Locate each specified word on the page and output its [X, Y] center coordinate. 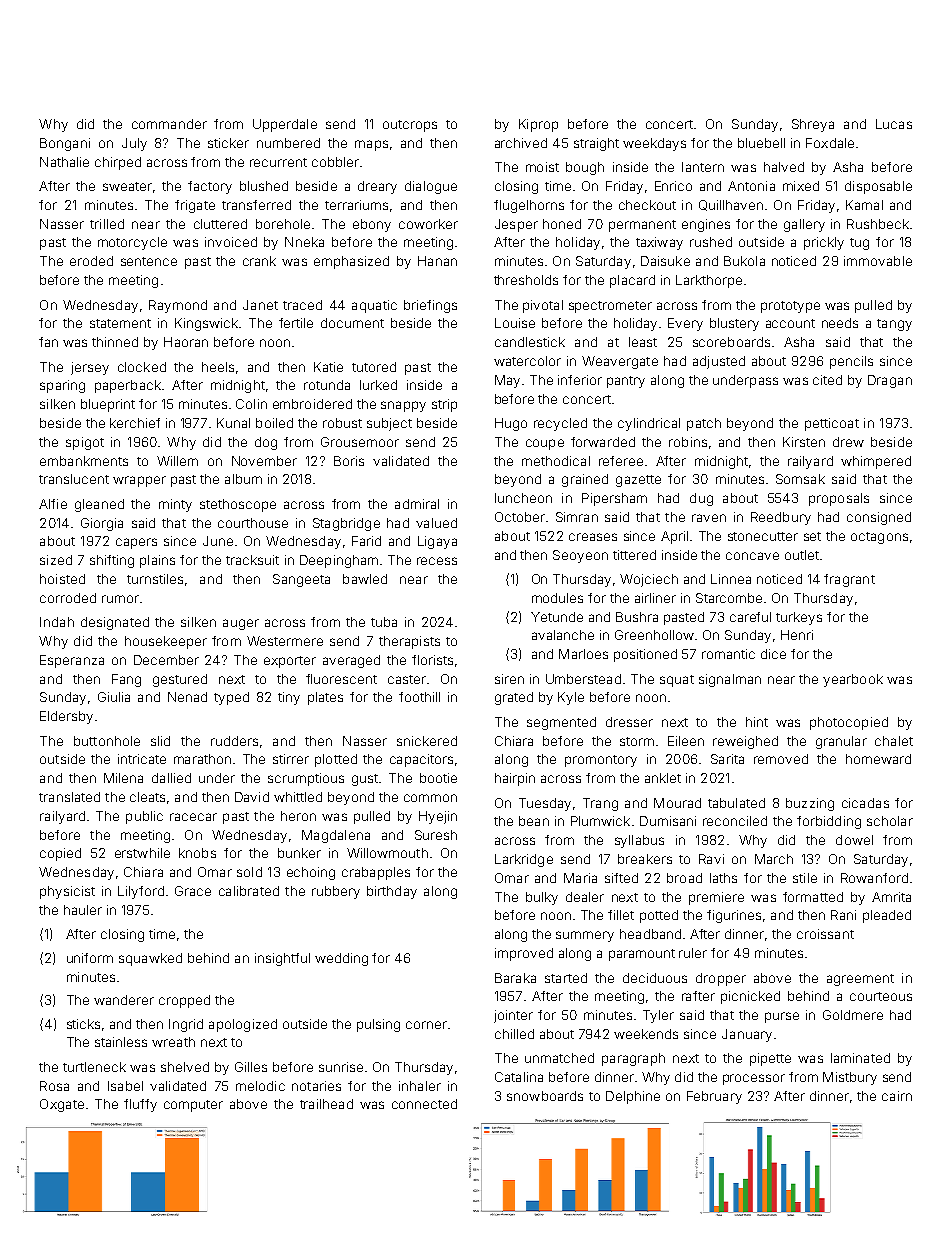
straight [596, 144]
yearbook [853, 680]
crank [259, 261]
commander [169, 124]
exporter [290, 662]
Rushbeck [878, 224]
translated [69, 797]
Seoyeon [580, 556]
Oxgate [62, 1105]
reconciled [735, 821]
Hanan [437, 261]
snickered [427, 741]
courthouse [253, 523]
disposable [878, 187]
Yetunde [557, 617]
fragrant [849, 580]
